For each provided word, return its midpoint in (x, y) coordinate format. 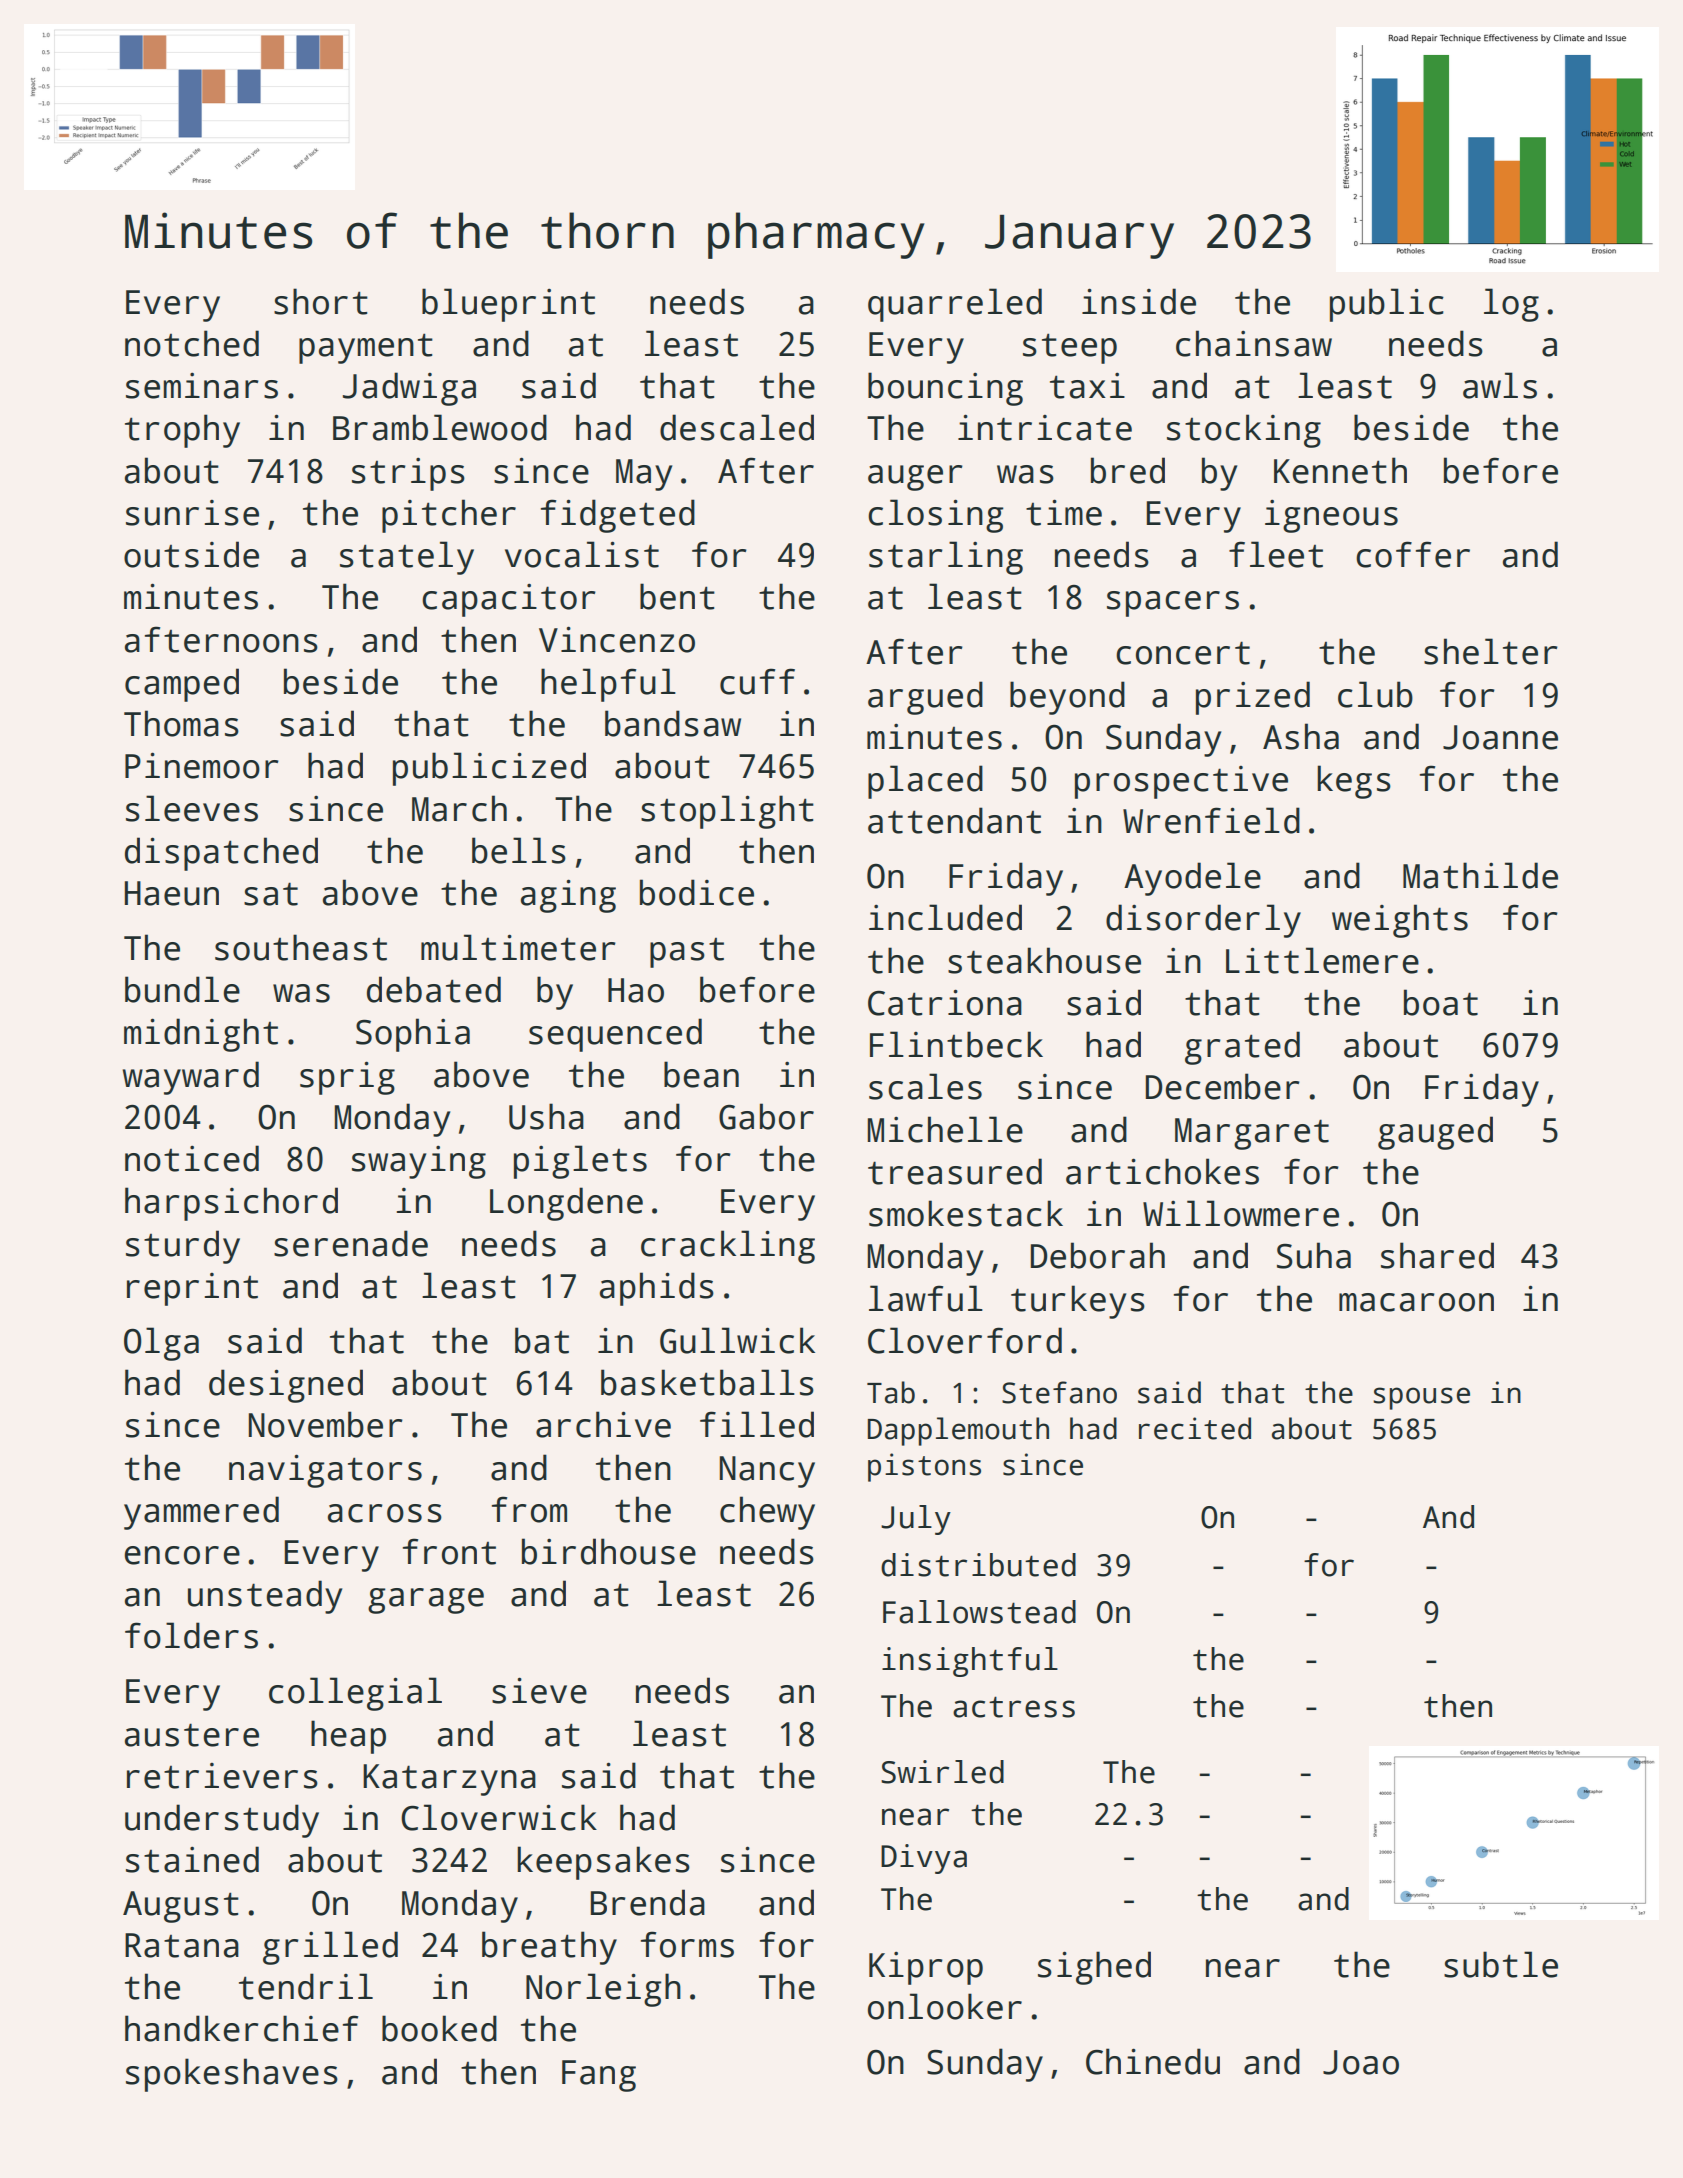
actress (1014, 1707)
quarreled (955, 305)
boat (1441, 1002)
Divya (924, 1859)
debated (434, 989)
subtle (1501, 1964)
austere (192, 1735)
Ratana (182, 1945)
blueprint (508, 305)
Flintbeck (956, 1044)
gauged (1435, 1133)
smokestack (966, 1213)
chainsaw (1254, 343)
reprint (192, 1289)
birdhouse (609, 1551)
